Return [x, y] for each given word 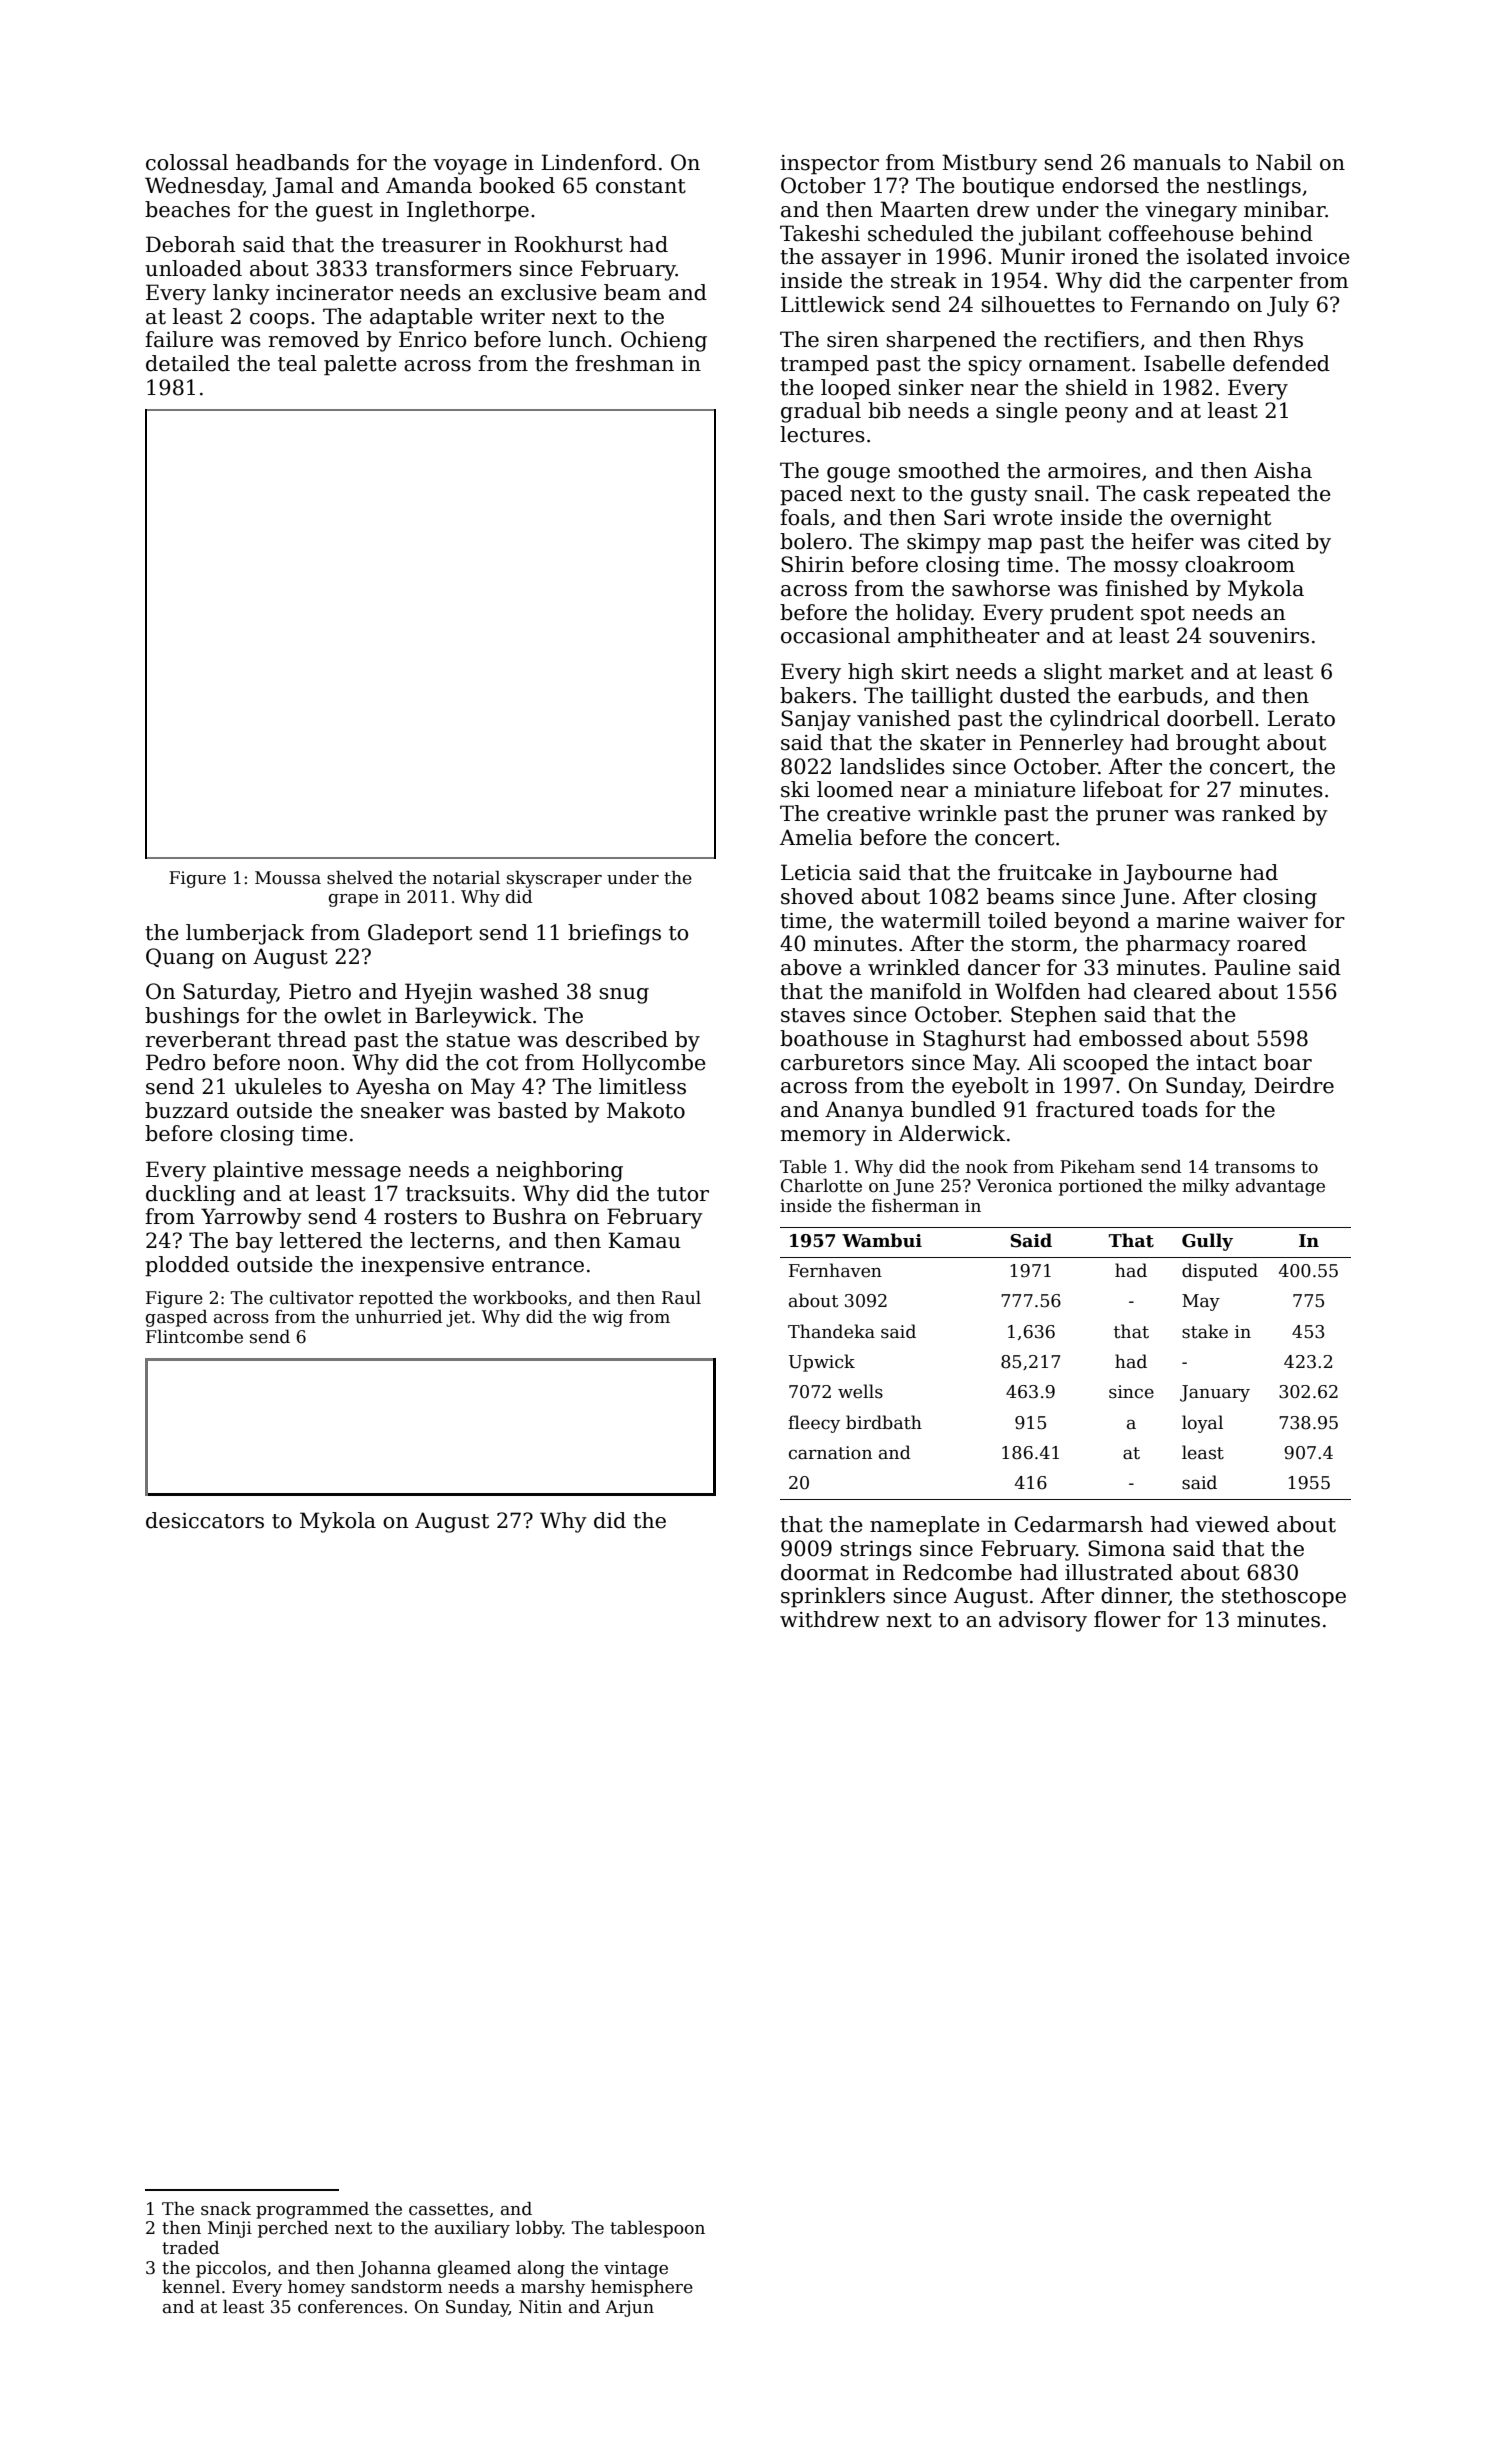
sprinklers [833, 1597]
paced [811, 495]
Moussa [288, 878]
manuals [1177, 162]
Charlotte [821, 1186]
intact [1226, 1063]
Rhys [1278, 341]
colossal [187, 162]
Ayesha [393, 1088]
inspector [829, 165]
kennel [191, 2287]
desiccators [205, 1520]
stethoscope [1284, 1597]
